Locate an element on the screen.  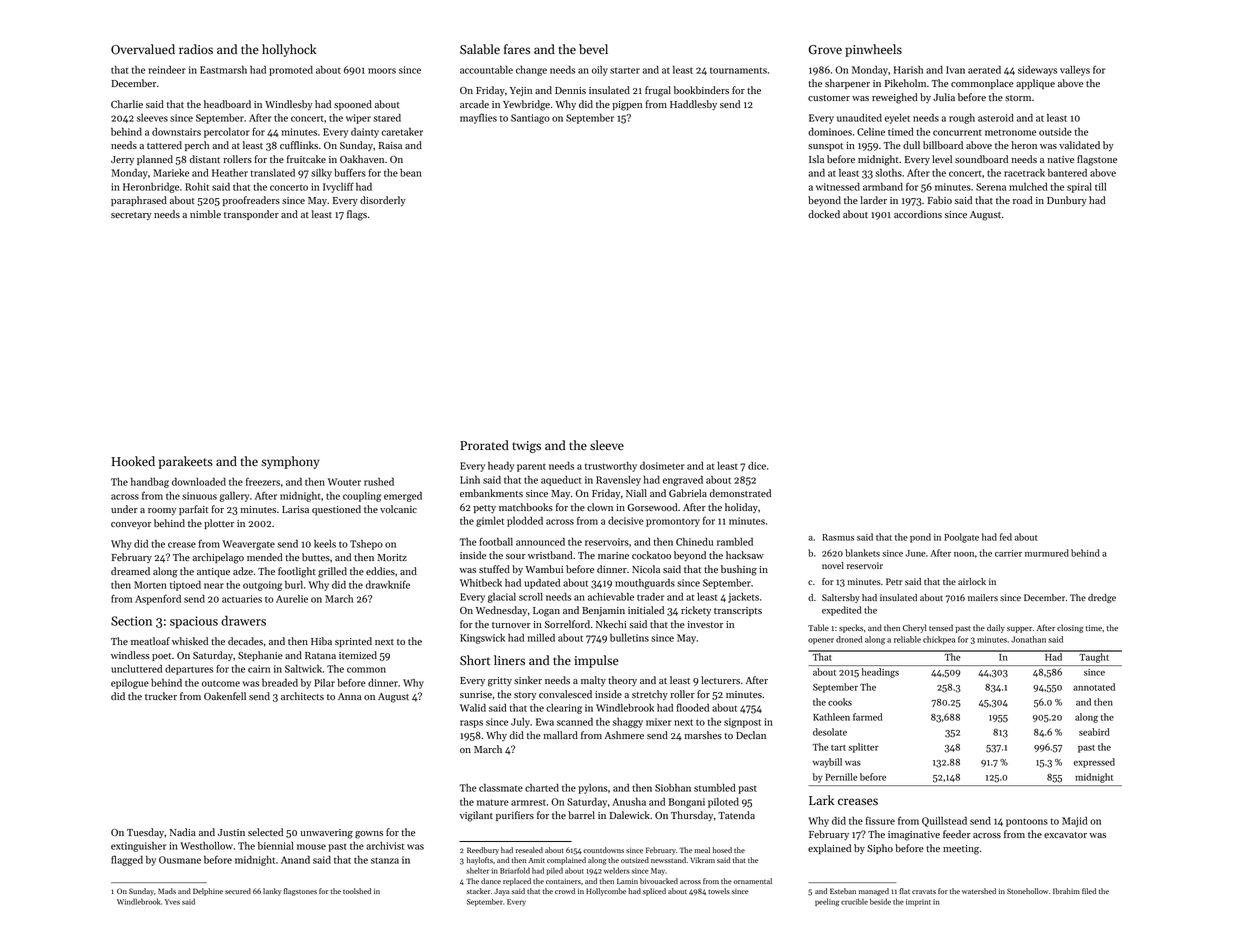
Anand is located at coordinates (295, 859).
